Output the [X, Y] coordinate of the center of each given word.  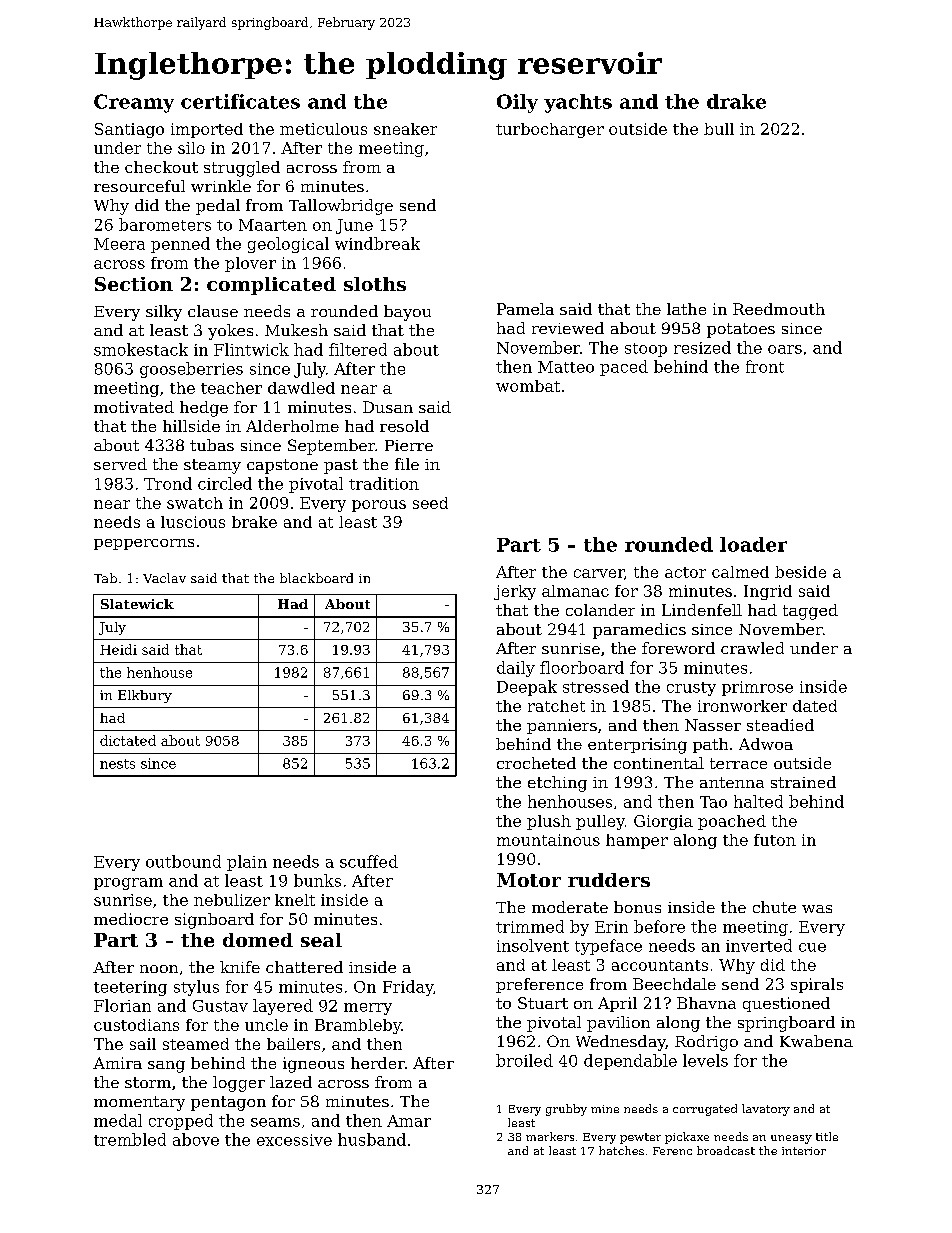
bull [719, 129]
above [196, 1139]
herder [378, 1063]
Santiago [129, 130]
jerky [515, 592]
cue [812, 947]
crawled [752, 648]
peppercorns [144, 544]
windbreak [377, 243]
